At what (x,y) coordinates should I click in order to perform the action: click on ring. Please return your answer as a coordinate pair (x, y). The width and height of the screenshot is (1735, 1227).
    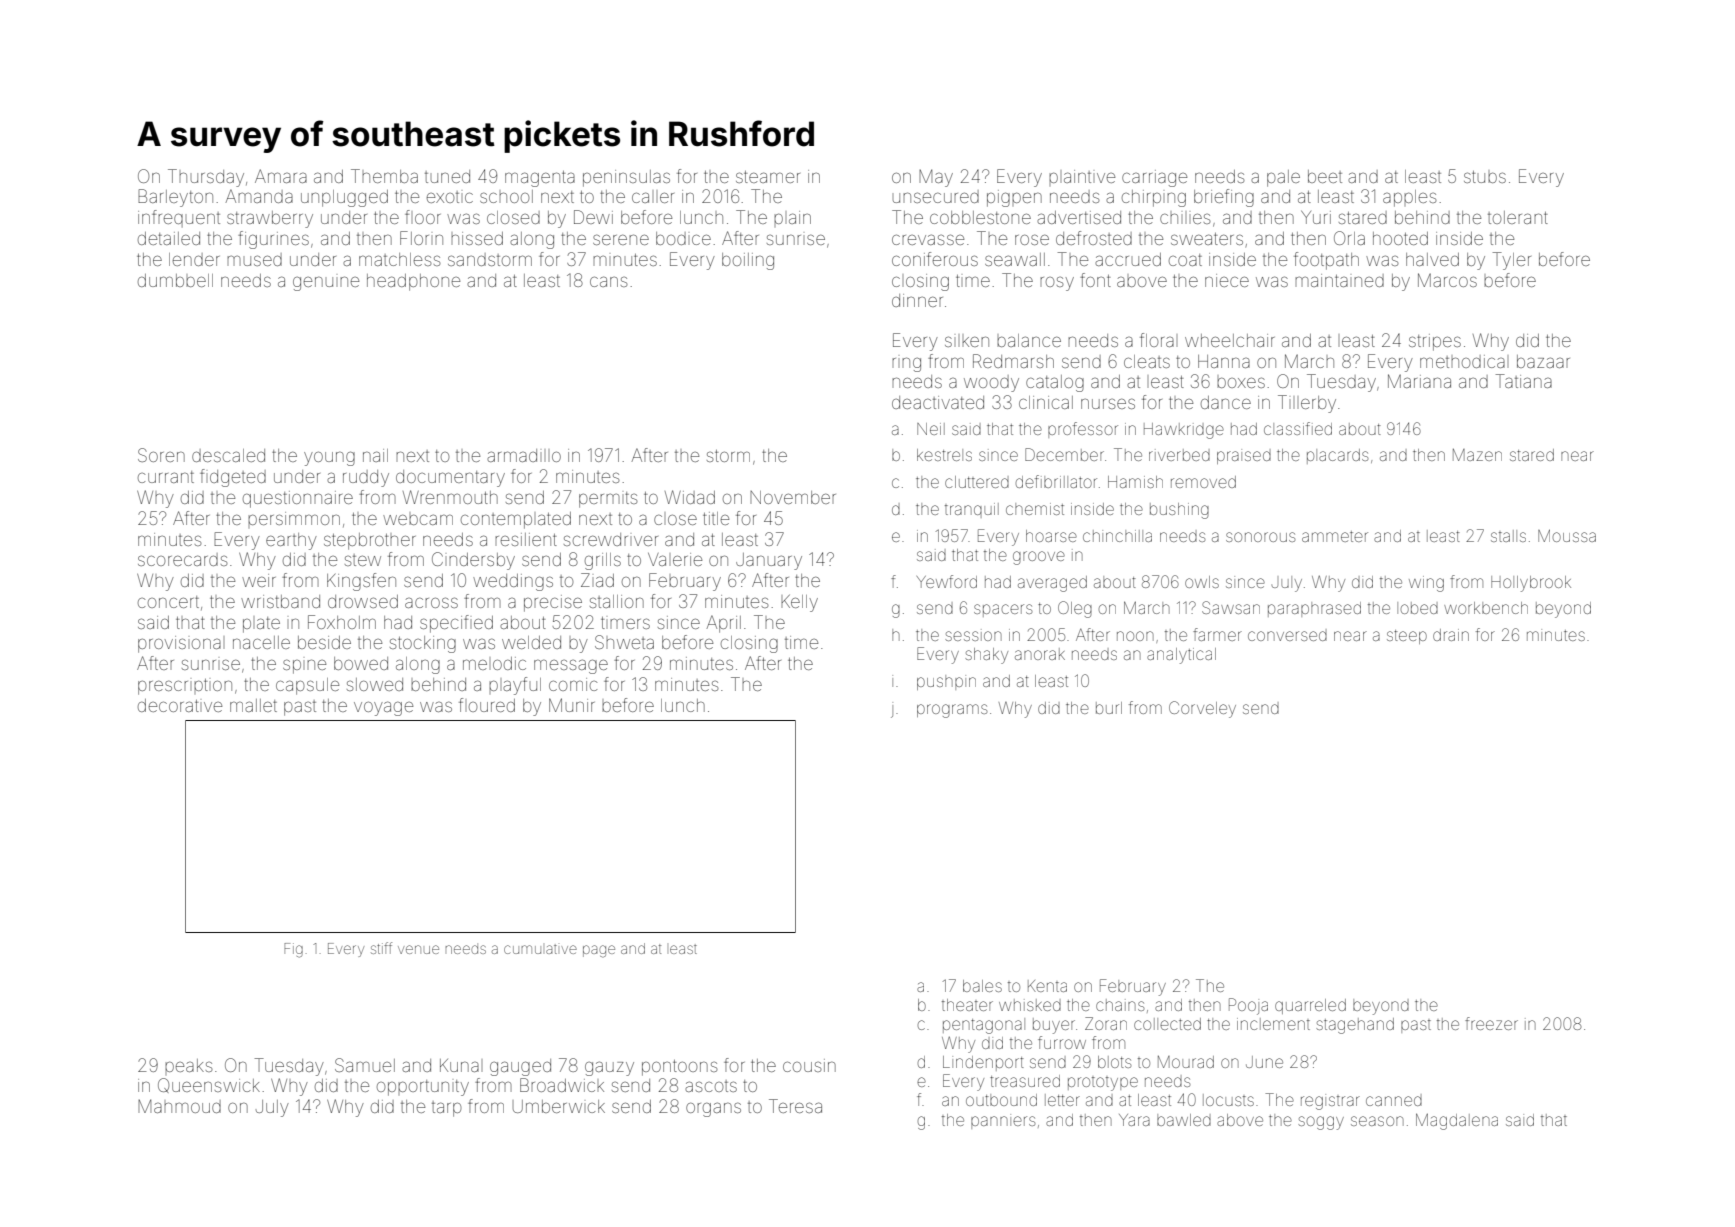
    Looking at the image, I should click on (906, 364).
